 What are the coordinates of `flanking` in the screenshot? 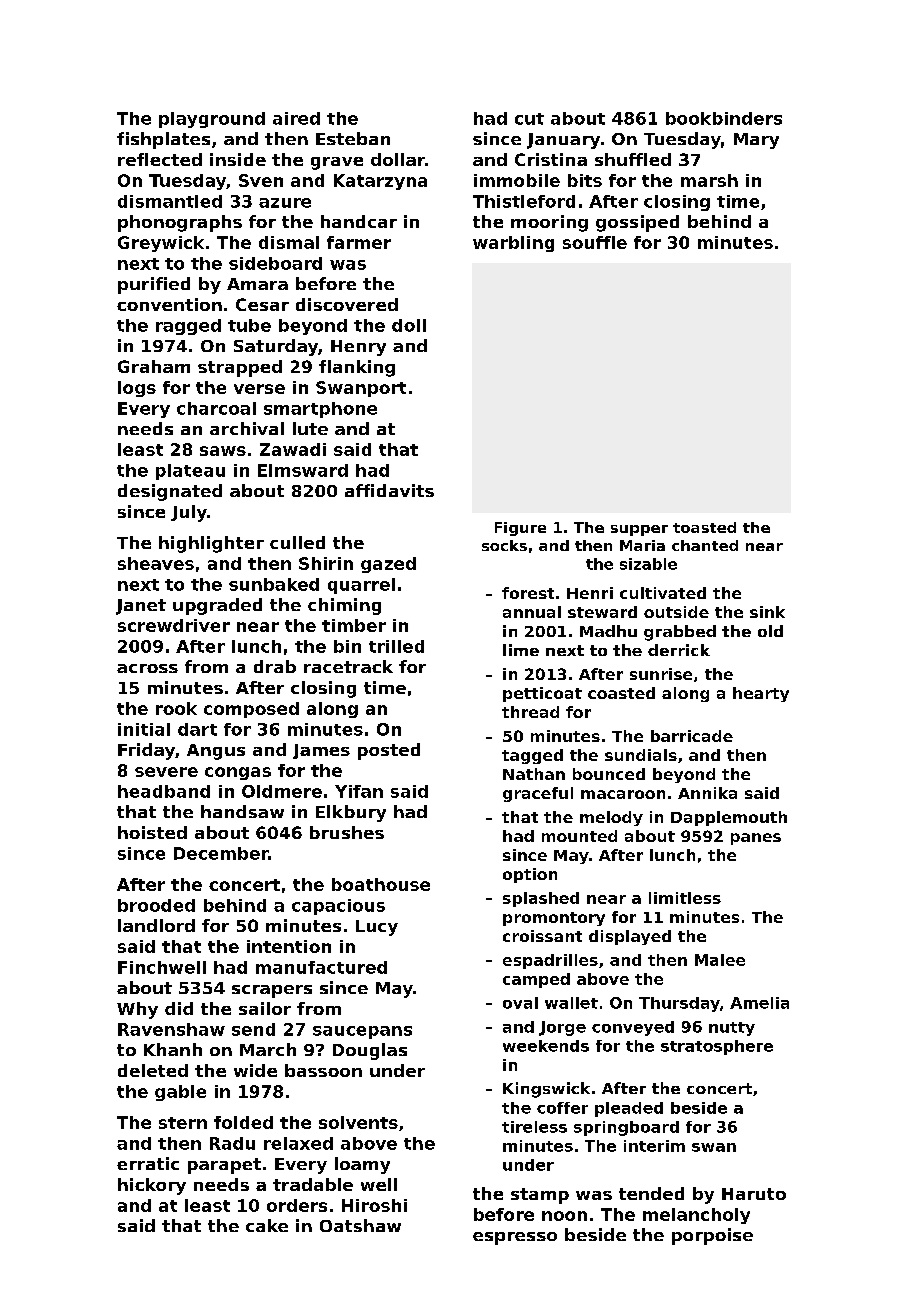 It's located at (357, 368).
